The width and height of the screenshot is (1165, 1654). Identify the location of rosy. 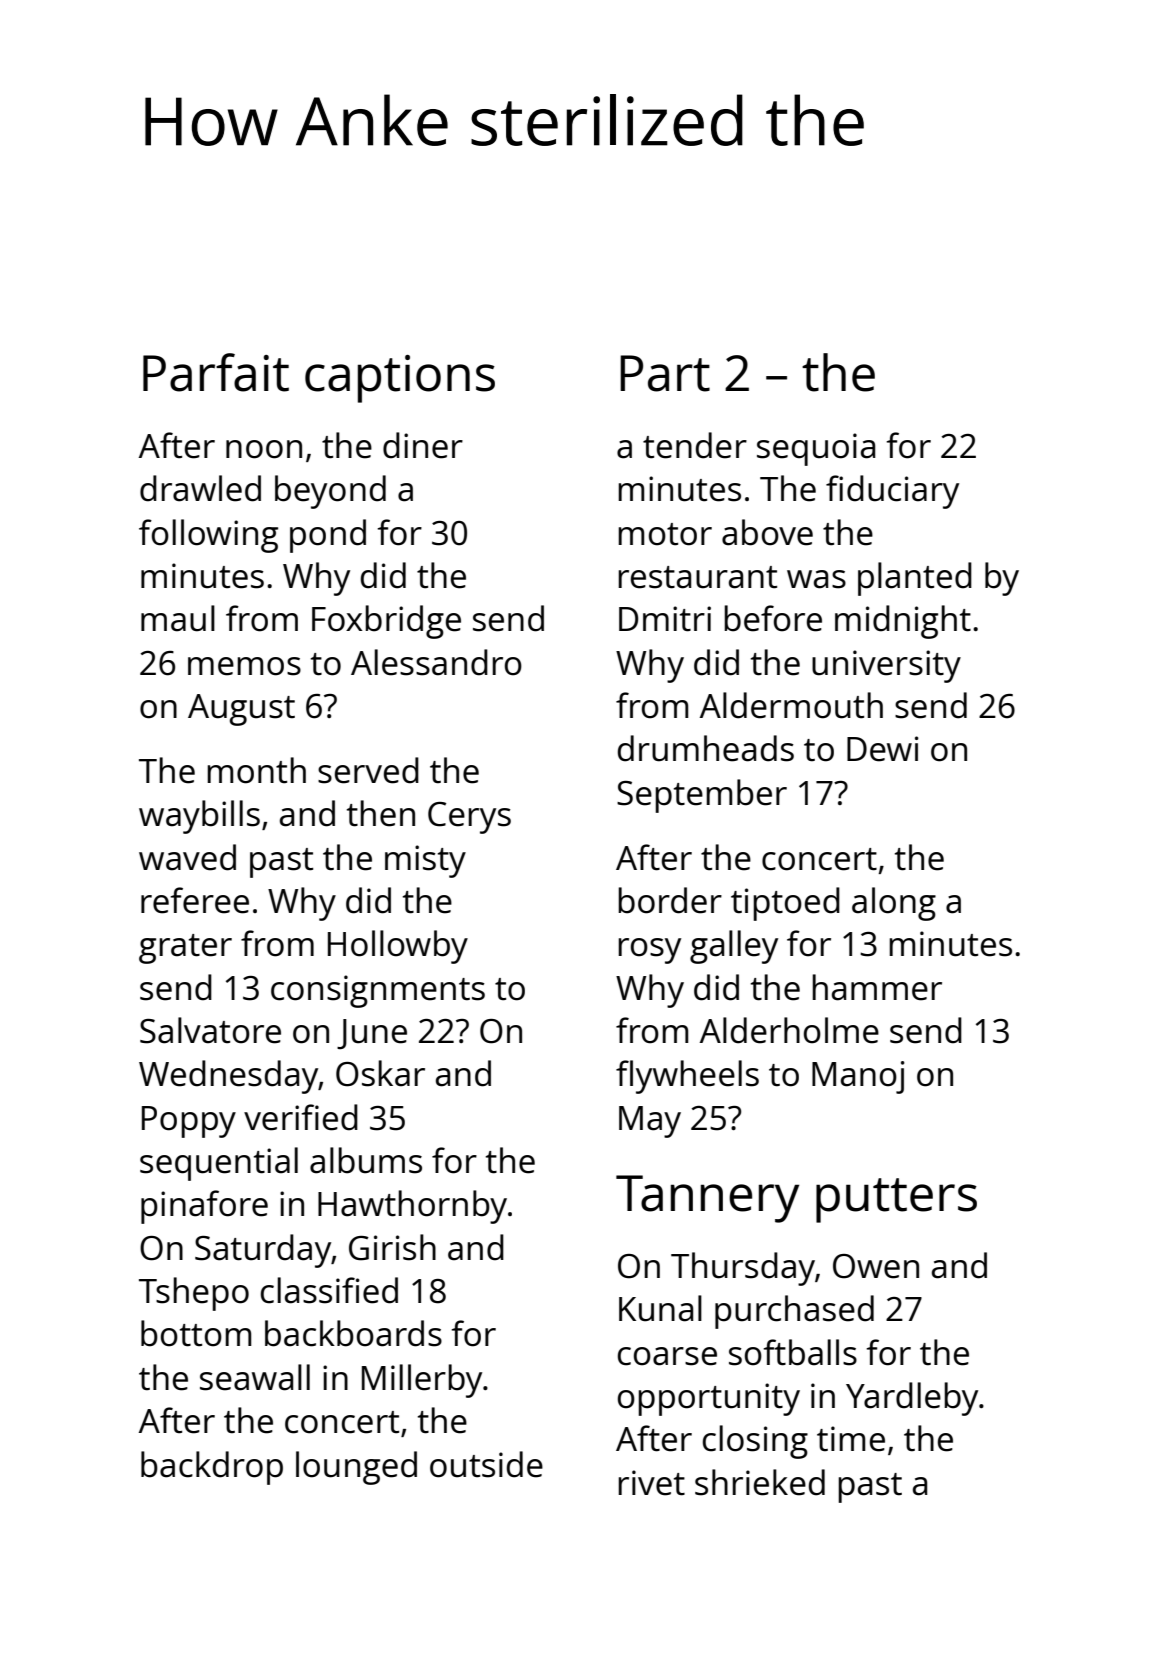
(649, 951).
